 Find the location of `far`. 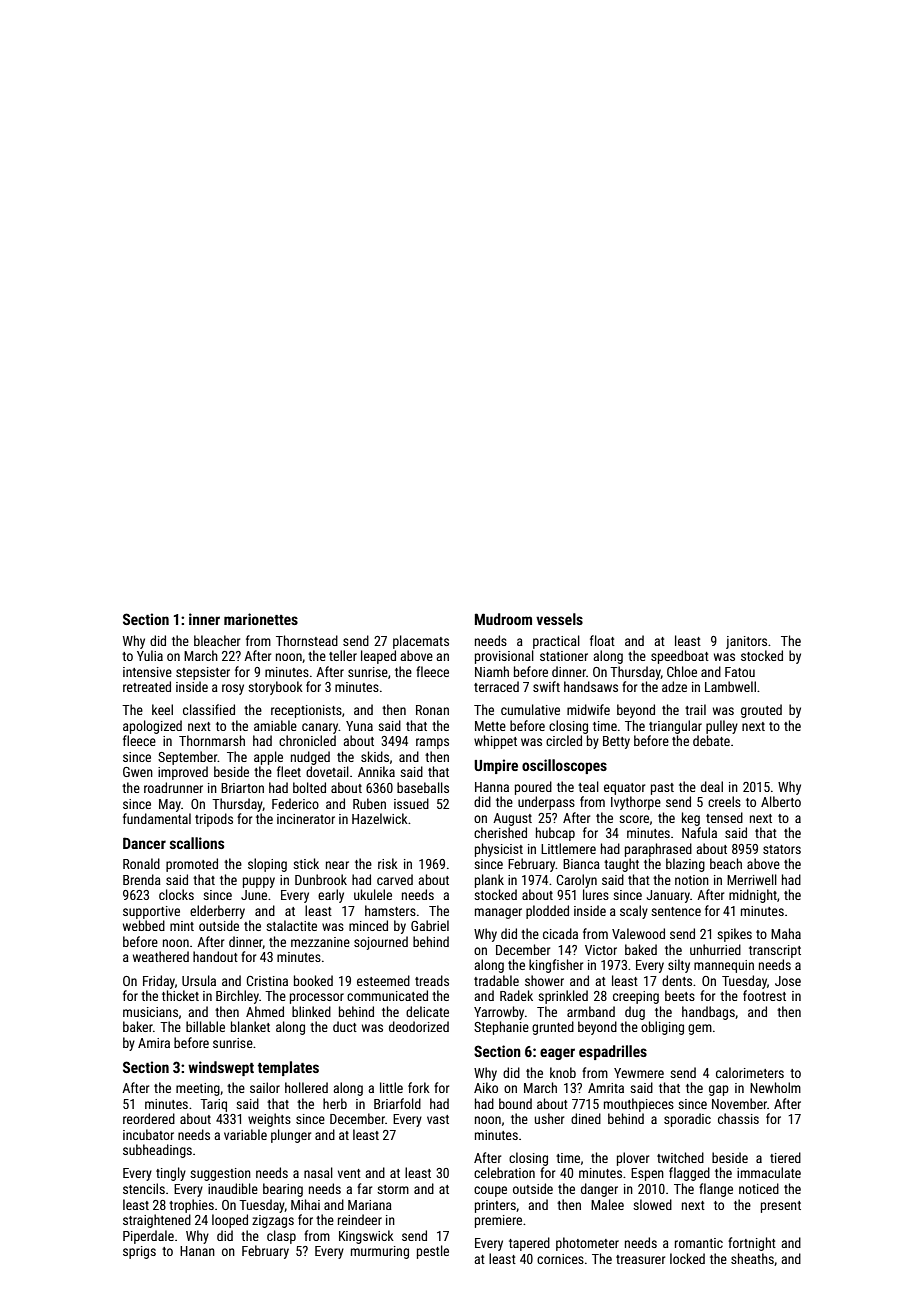

far is located at coordinates (364, 1188).
